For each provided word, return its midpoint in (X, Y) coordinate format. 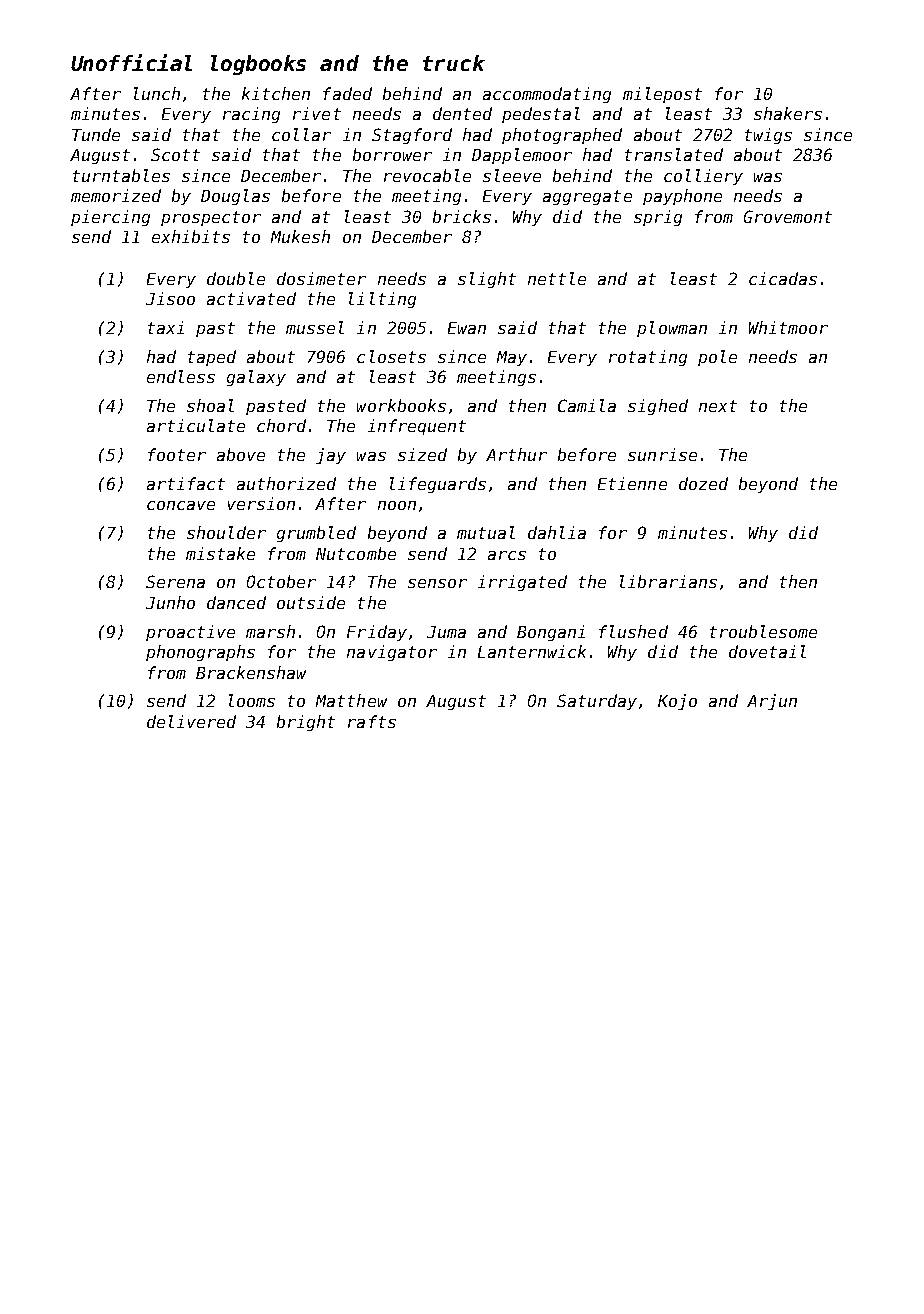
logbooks (258, 65)
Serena (175, 581)
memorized (116, 195)
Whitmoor (788, 327)
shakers (788, 113)
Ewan (467, 328)
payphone (682, 197)
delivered (191, 721)
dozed (703, 483)
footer (177, 454)
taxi (166, 327)
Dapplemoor (522, 156)
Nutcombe (356, 553)
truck (454, 63)
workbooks (401, 405)
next (718, 406)
